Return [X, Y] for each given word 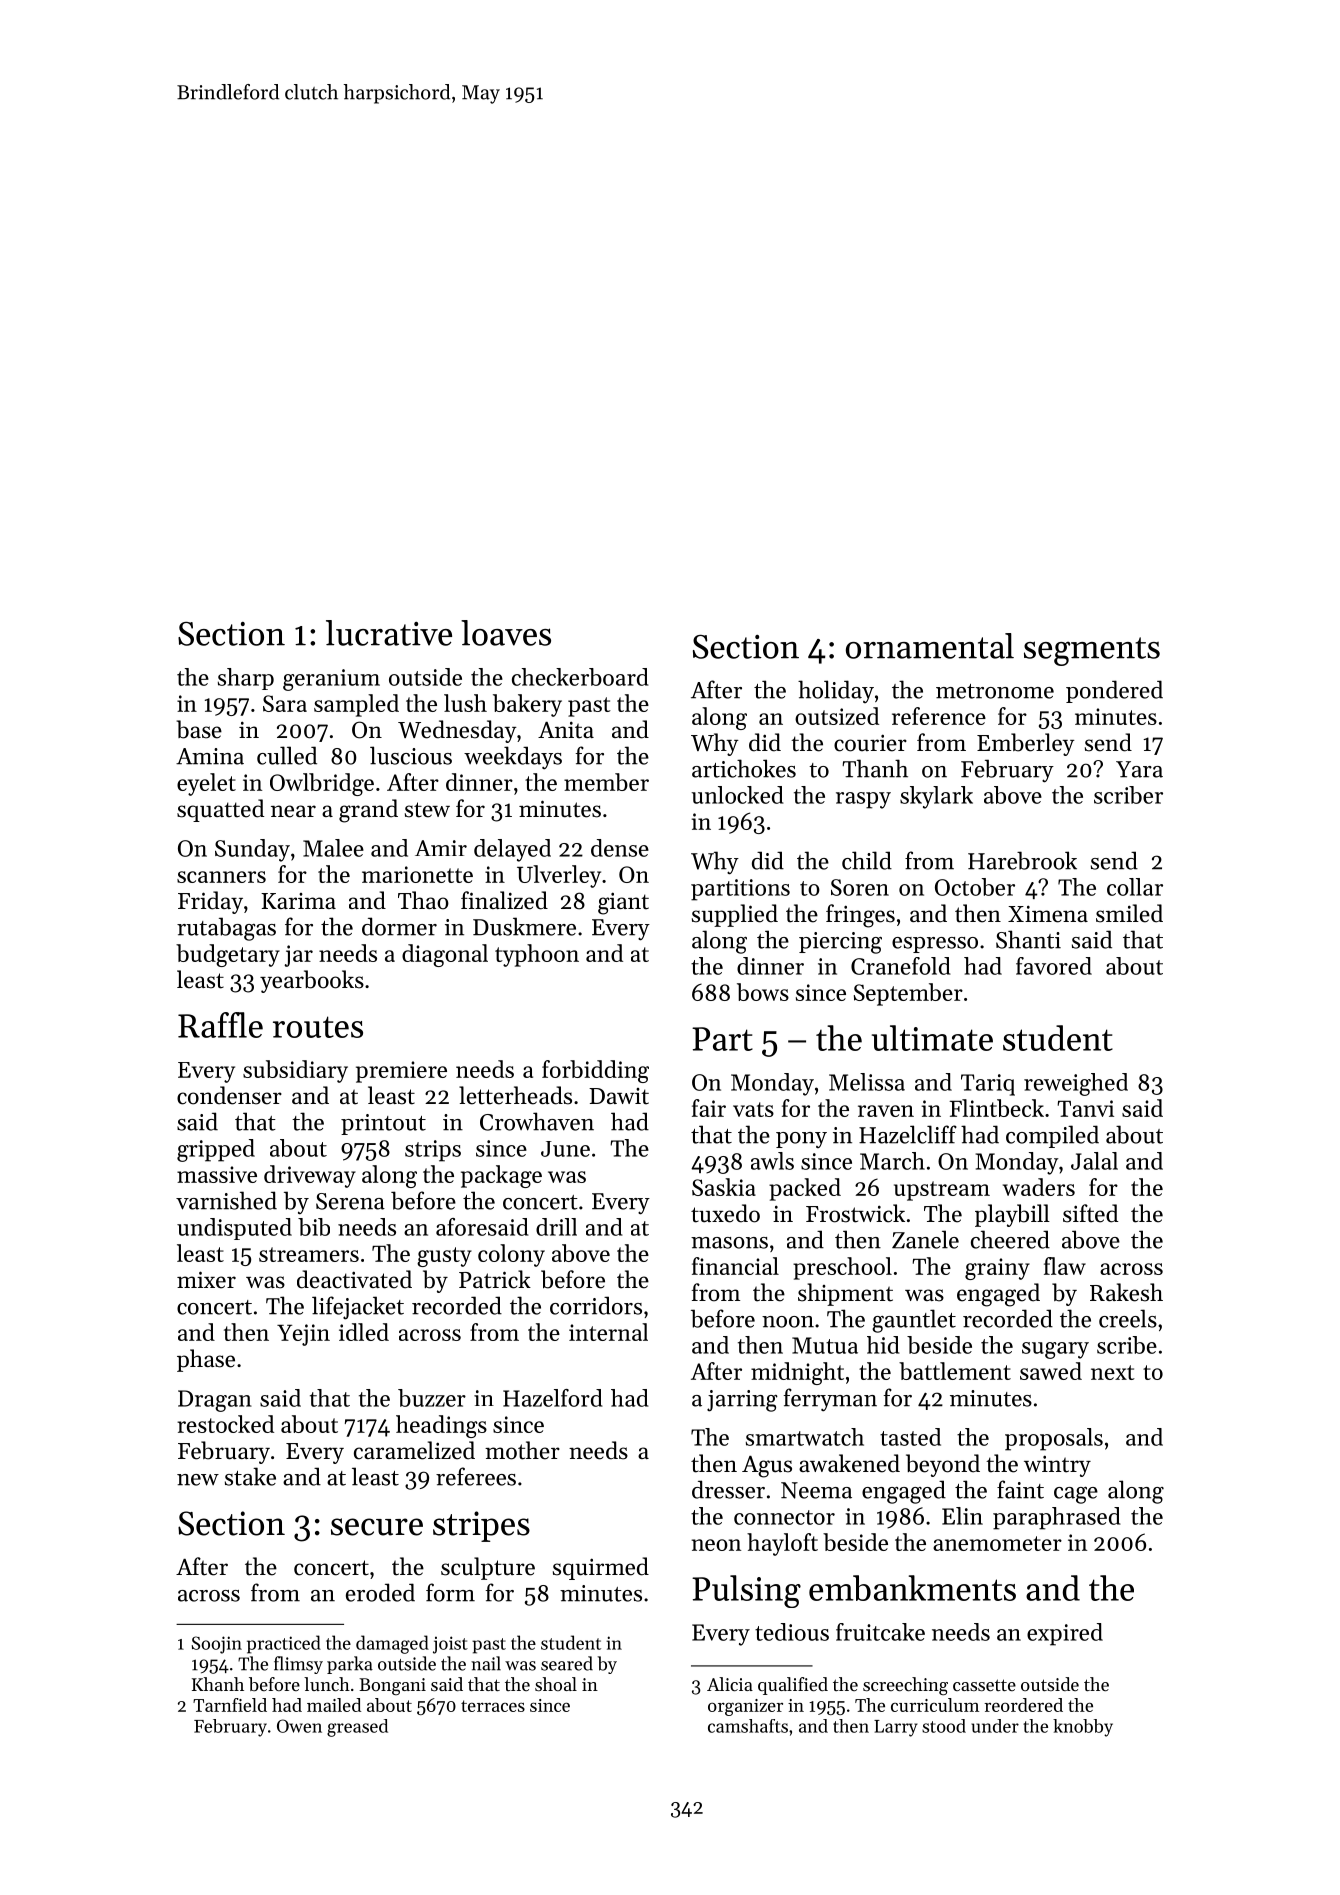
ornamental [930, 646]
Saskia [724, 1187]
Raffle [220, 1025]
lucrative [389, 633]
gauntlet [914, 1321]
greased [357, 1728]
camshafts [748, 1726]
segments [1092, 651]
